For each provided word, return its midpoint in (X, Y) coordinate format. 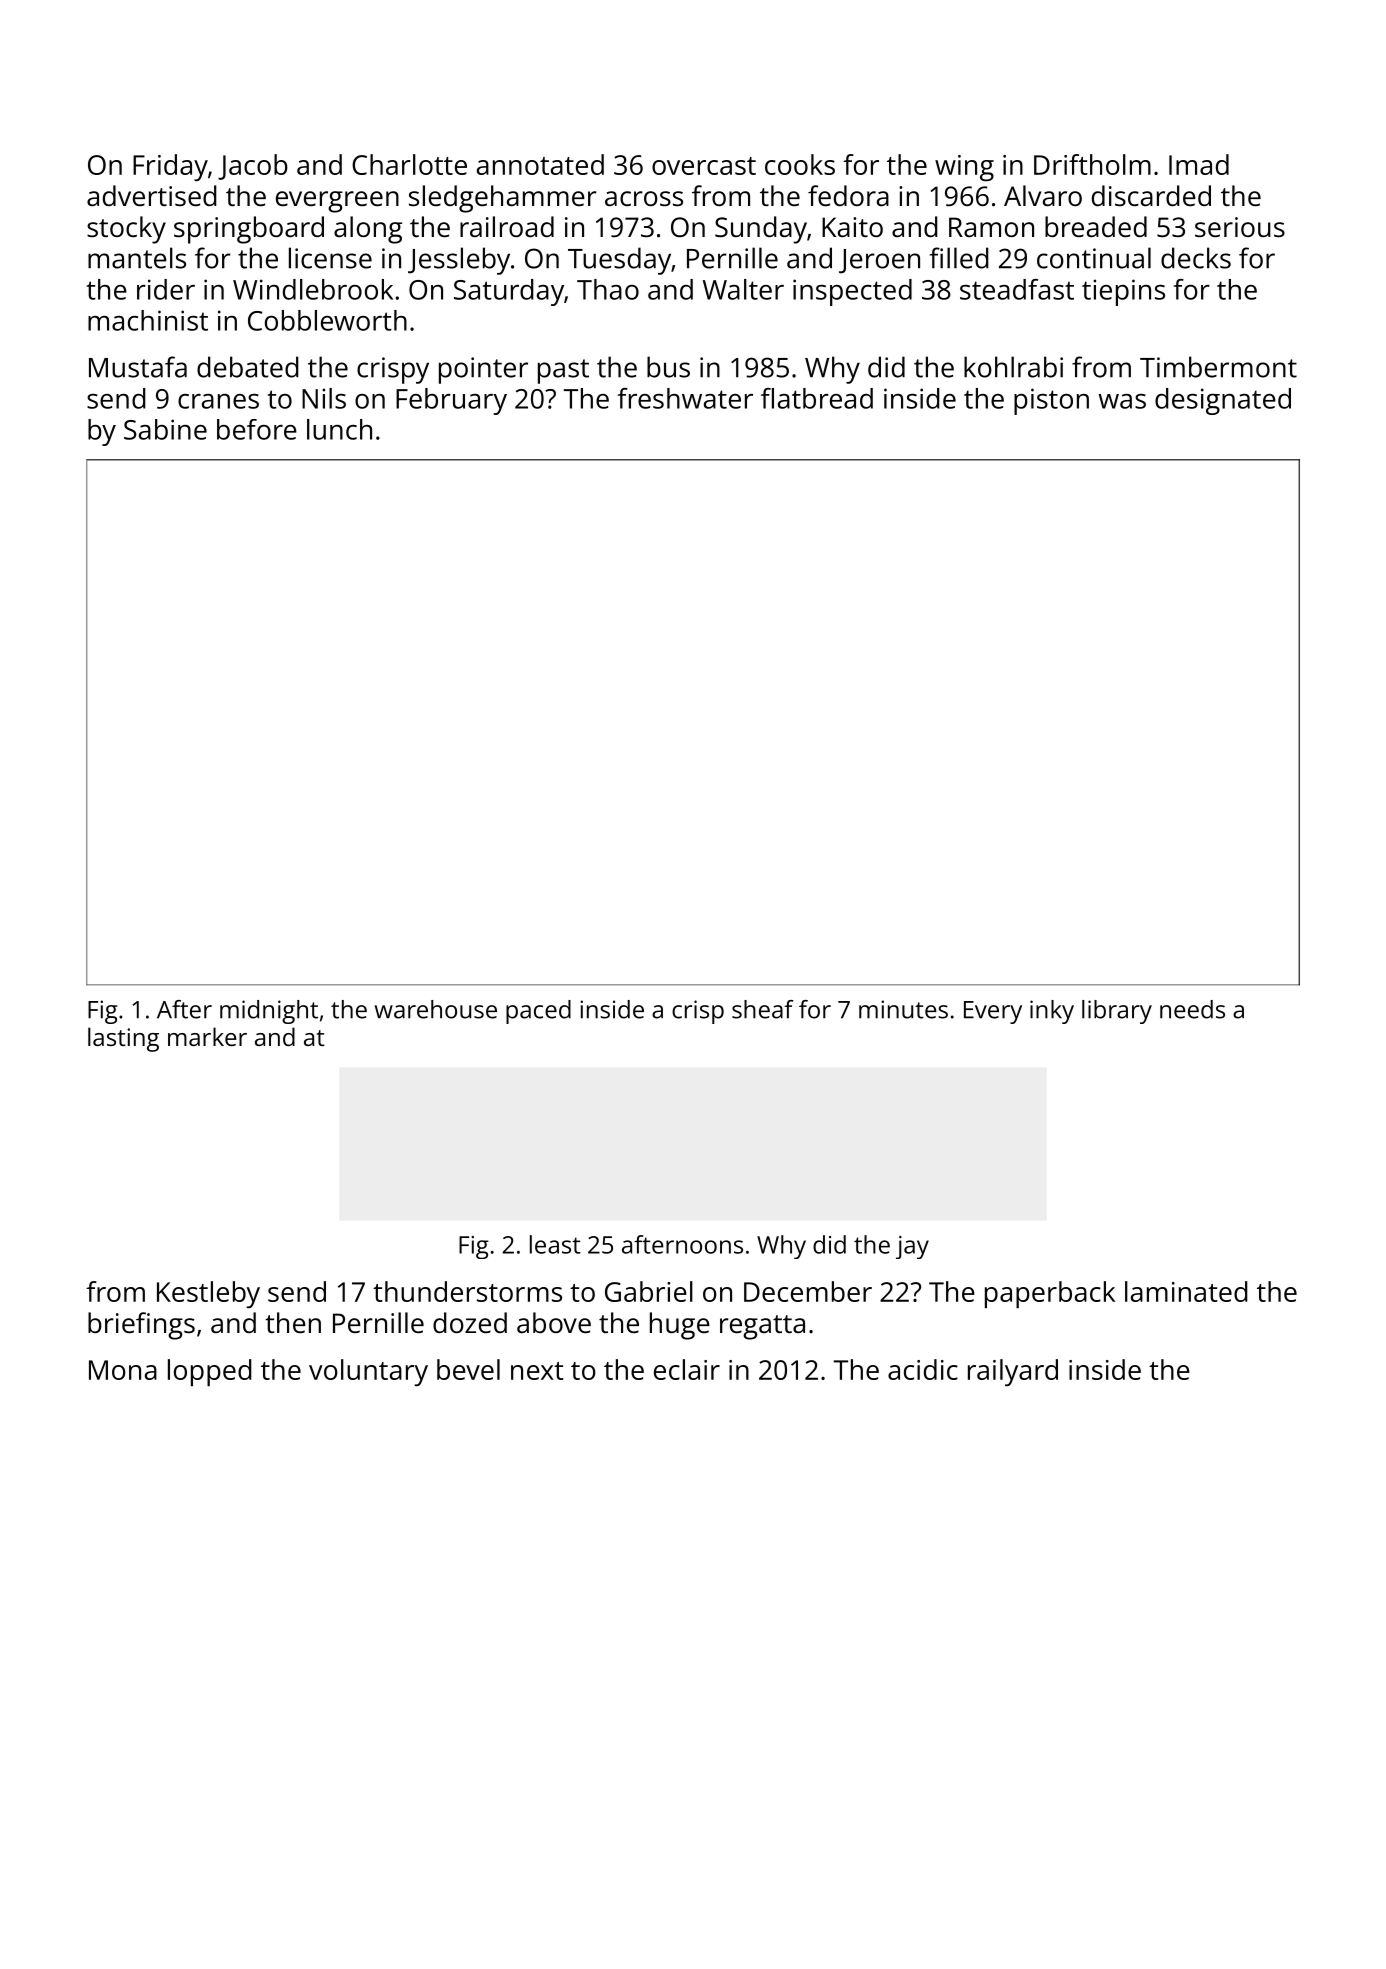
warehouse (435, 1009)
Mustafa (138, 367)
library (1117, 1012)
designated (1223, 401)
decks (1196, 258)
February (451, 401)
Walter (743, 289)
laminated (1186, 1291)
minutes (903, 1009)
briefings (141, 1326)
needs (1192, 1009)
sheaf (763, 1009)
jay (912, 1247)
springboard (249, 230)
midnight (269, 1012)
